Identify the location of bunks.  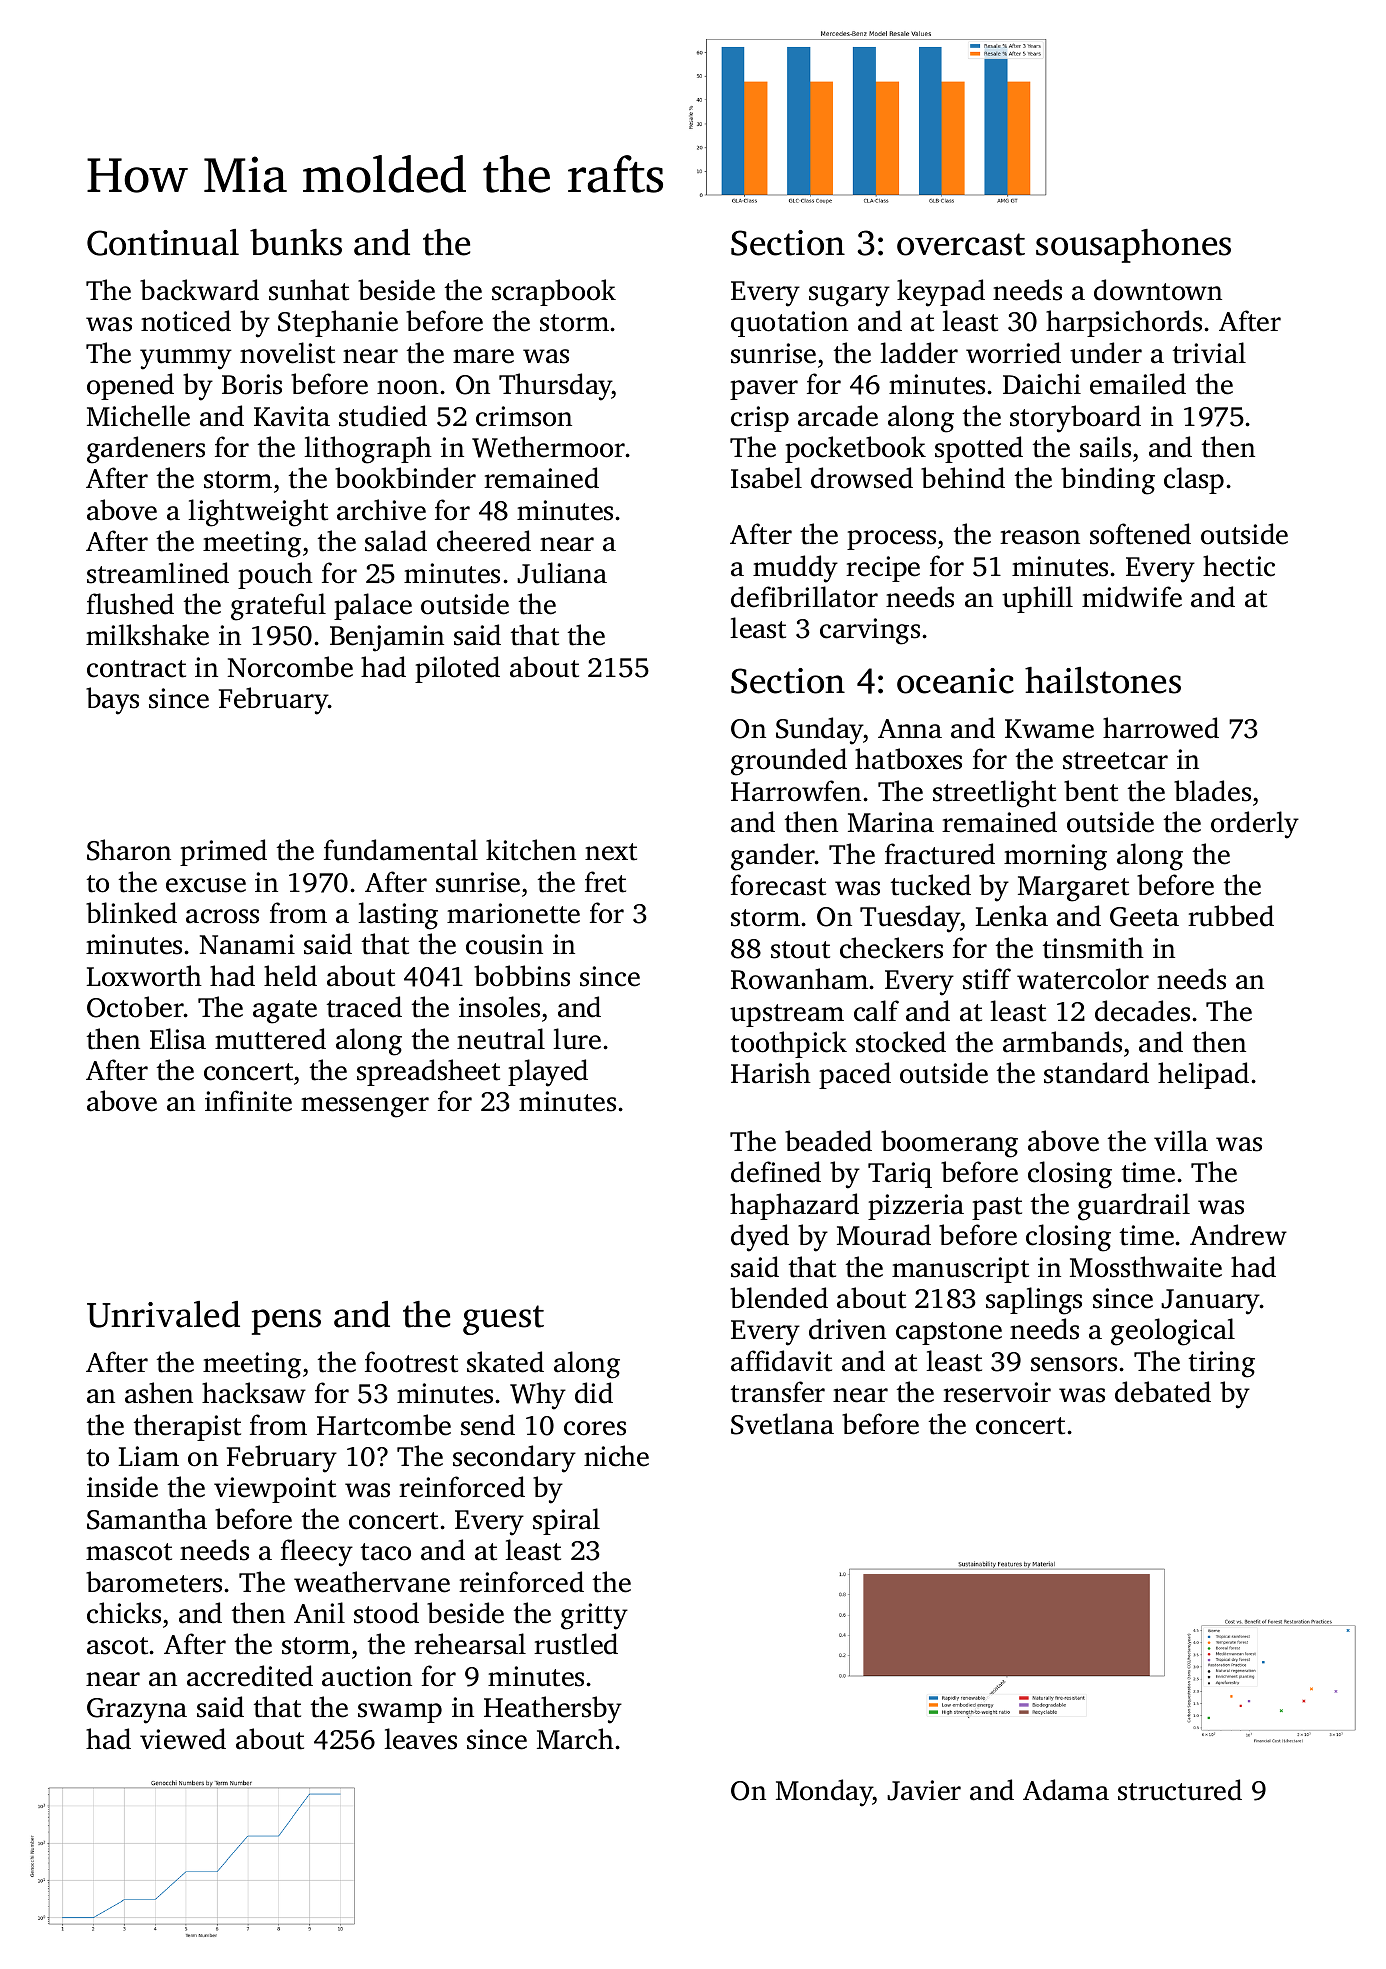
(296, 242).
